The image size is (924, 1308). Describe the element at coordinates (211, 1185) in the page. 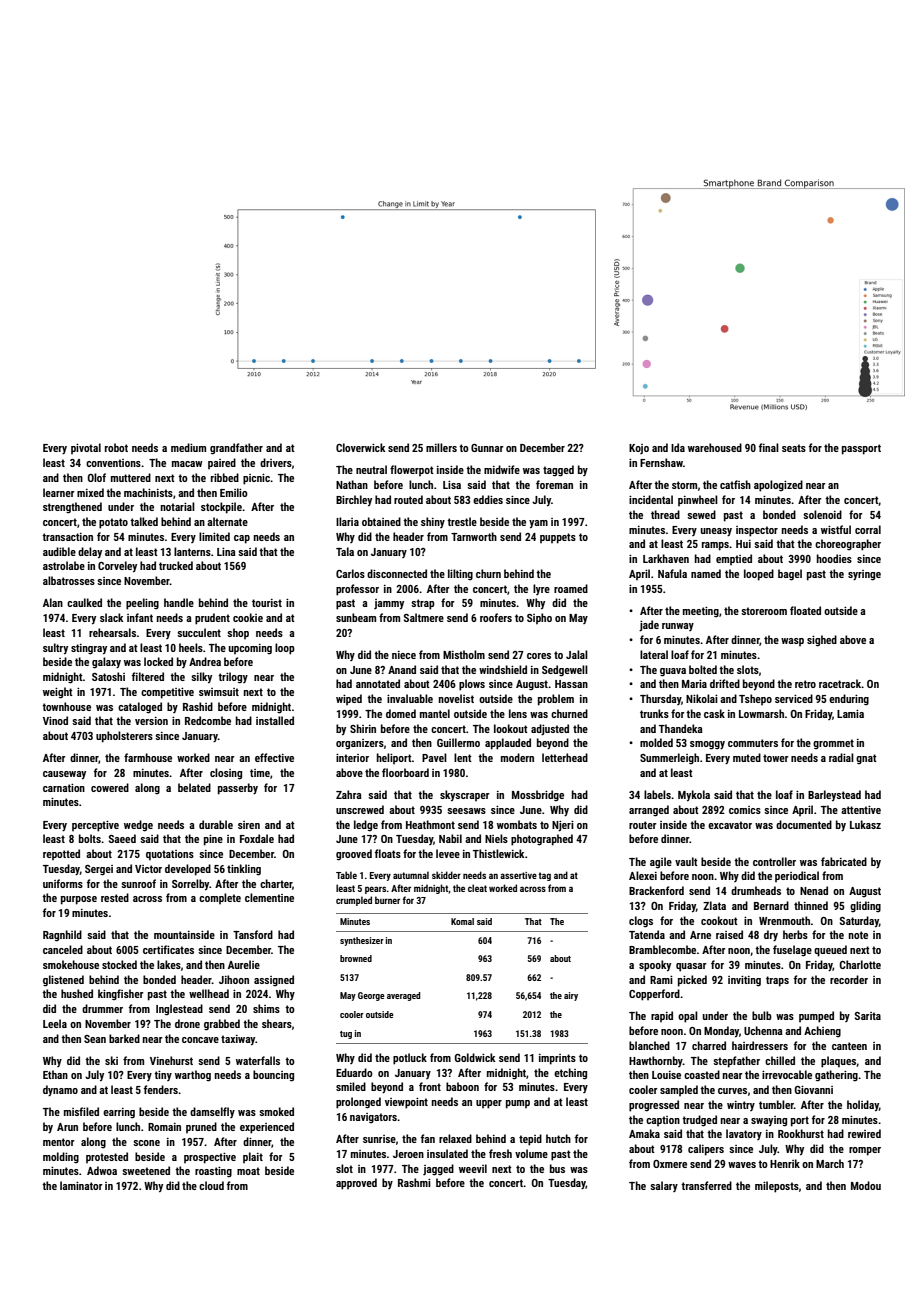

I see `cloud` at that location.
